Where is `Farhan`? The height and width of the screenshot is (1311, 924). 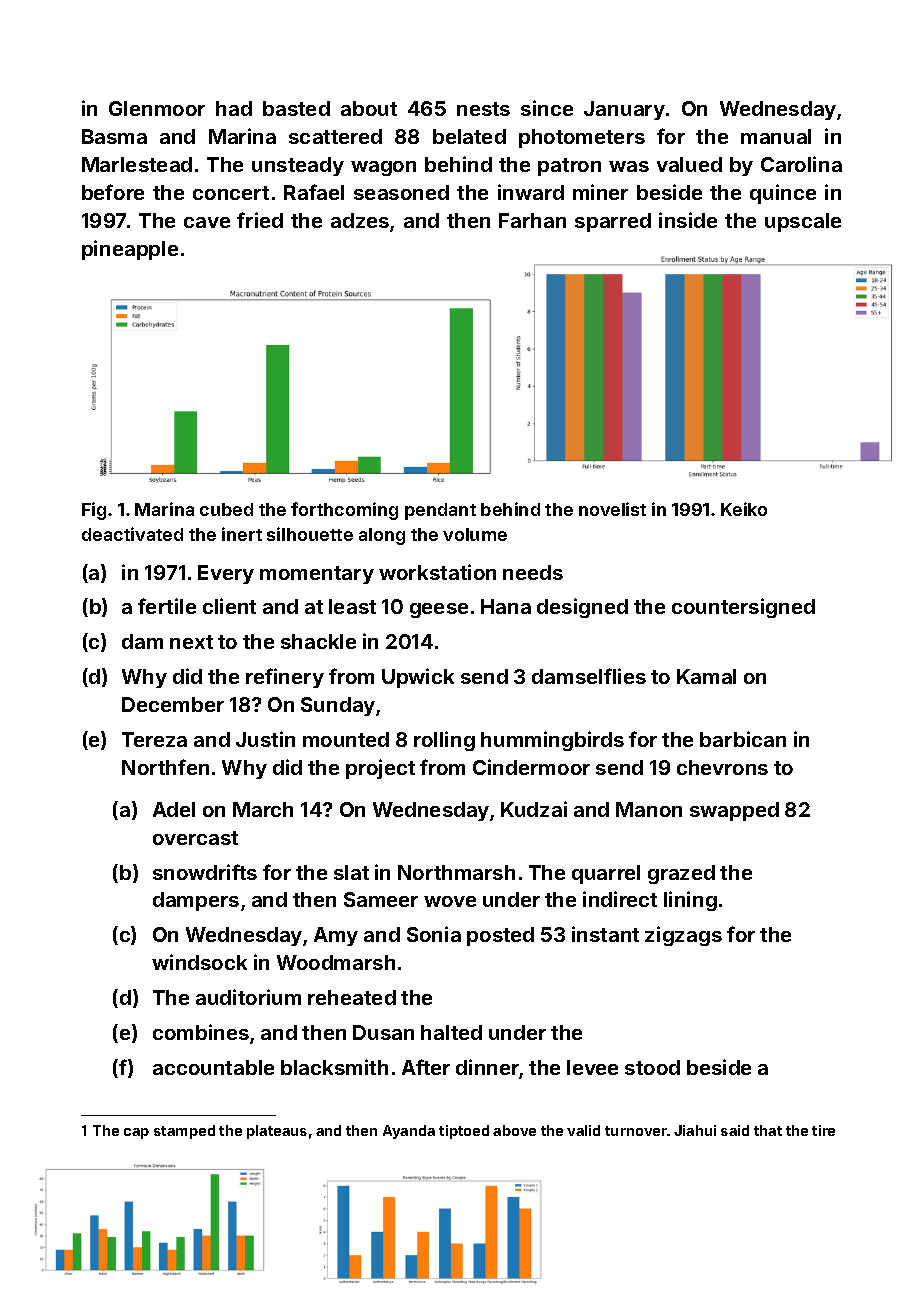
Farhan is located at coordinates (532, 220).
